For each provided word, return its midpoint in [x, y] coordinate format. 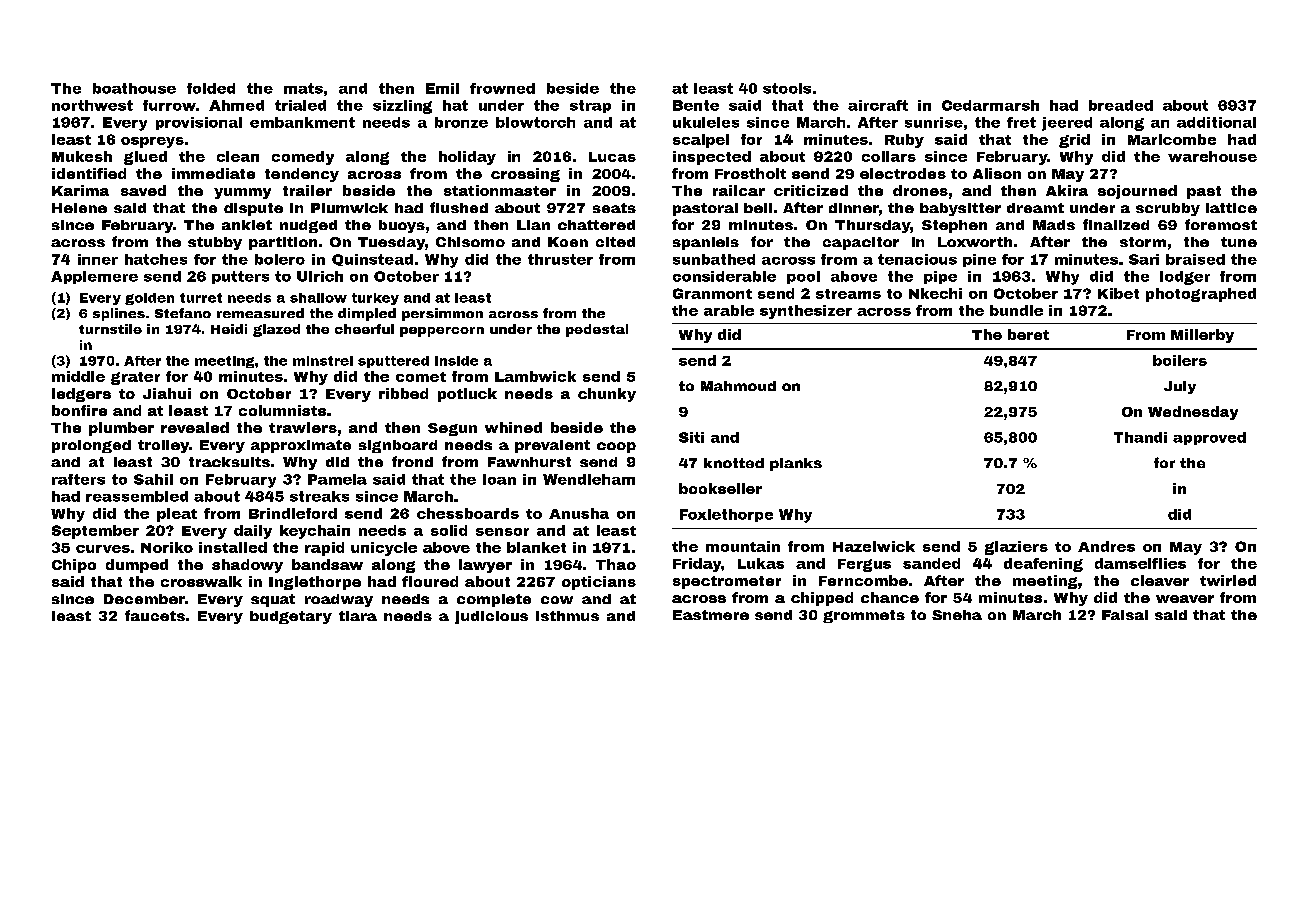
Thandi [1140, 437]
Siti [691, 437]
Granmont [712, 293]
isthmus [567, 616]
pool [803, 277]
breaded [1121, 105]
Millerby [1202, 336]
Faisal [1125, 615]
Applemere [94, 277]
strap [590, 106]
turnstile [110, 329]
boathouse [134, 88]
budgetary [291, 617]
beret [1028, 334]
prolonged [91, 446]
